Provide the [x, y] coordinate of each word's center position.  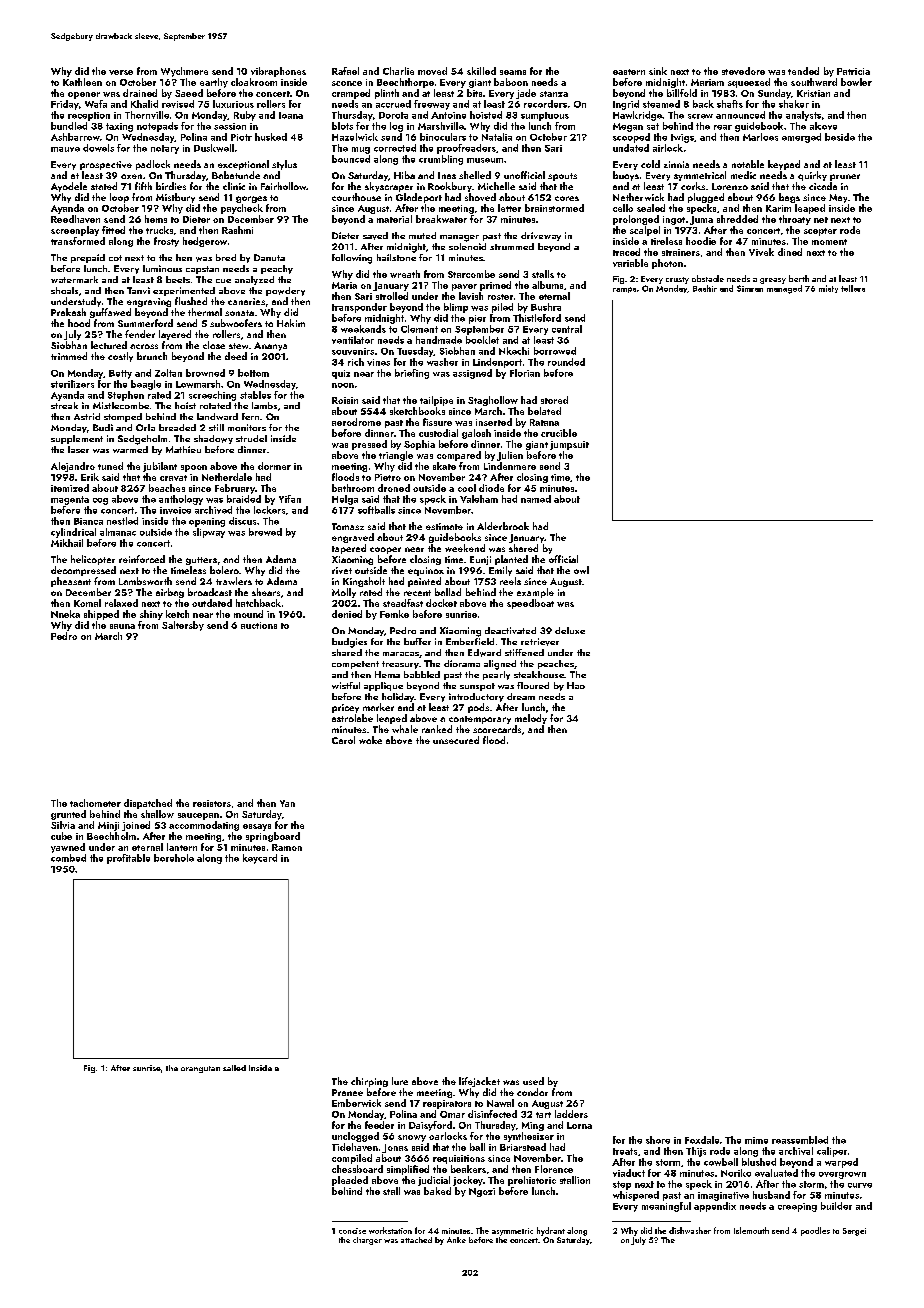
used [533, 1081]
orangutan [200, 1069]
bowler [856, 82]
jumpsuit [569, 445]
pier [477, 319]
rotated [215, 405]
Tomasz [348, 526]
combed [68, 858]
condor [532, 1092]
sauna [122, 626]
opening [207, 522]
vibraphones [278, 72]
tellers [853, 288]
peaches [556, 664]
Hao [576, 685]
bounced [351, 159]
